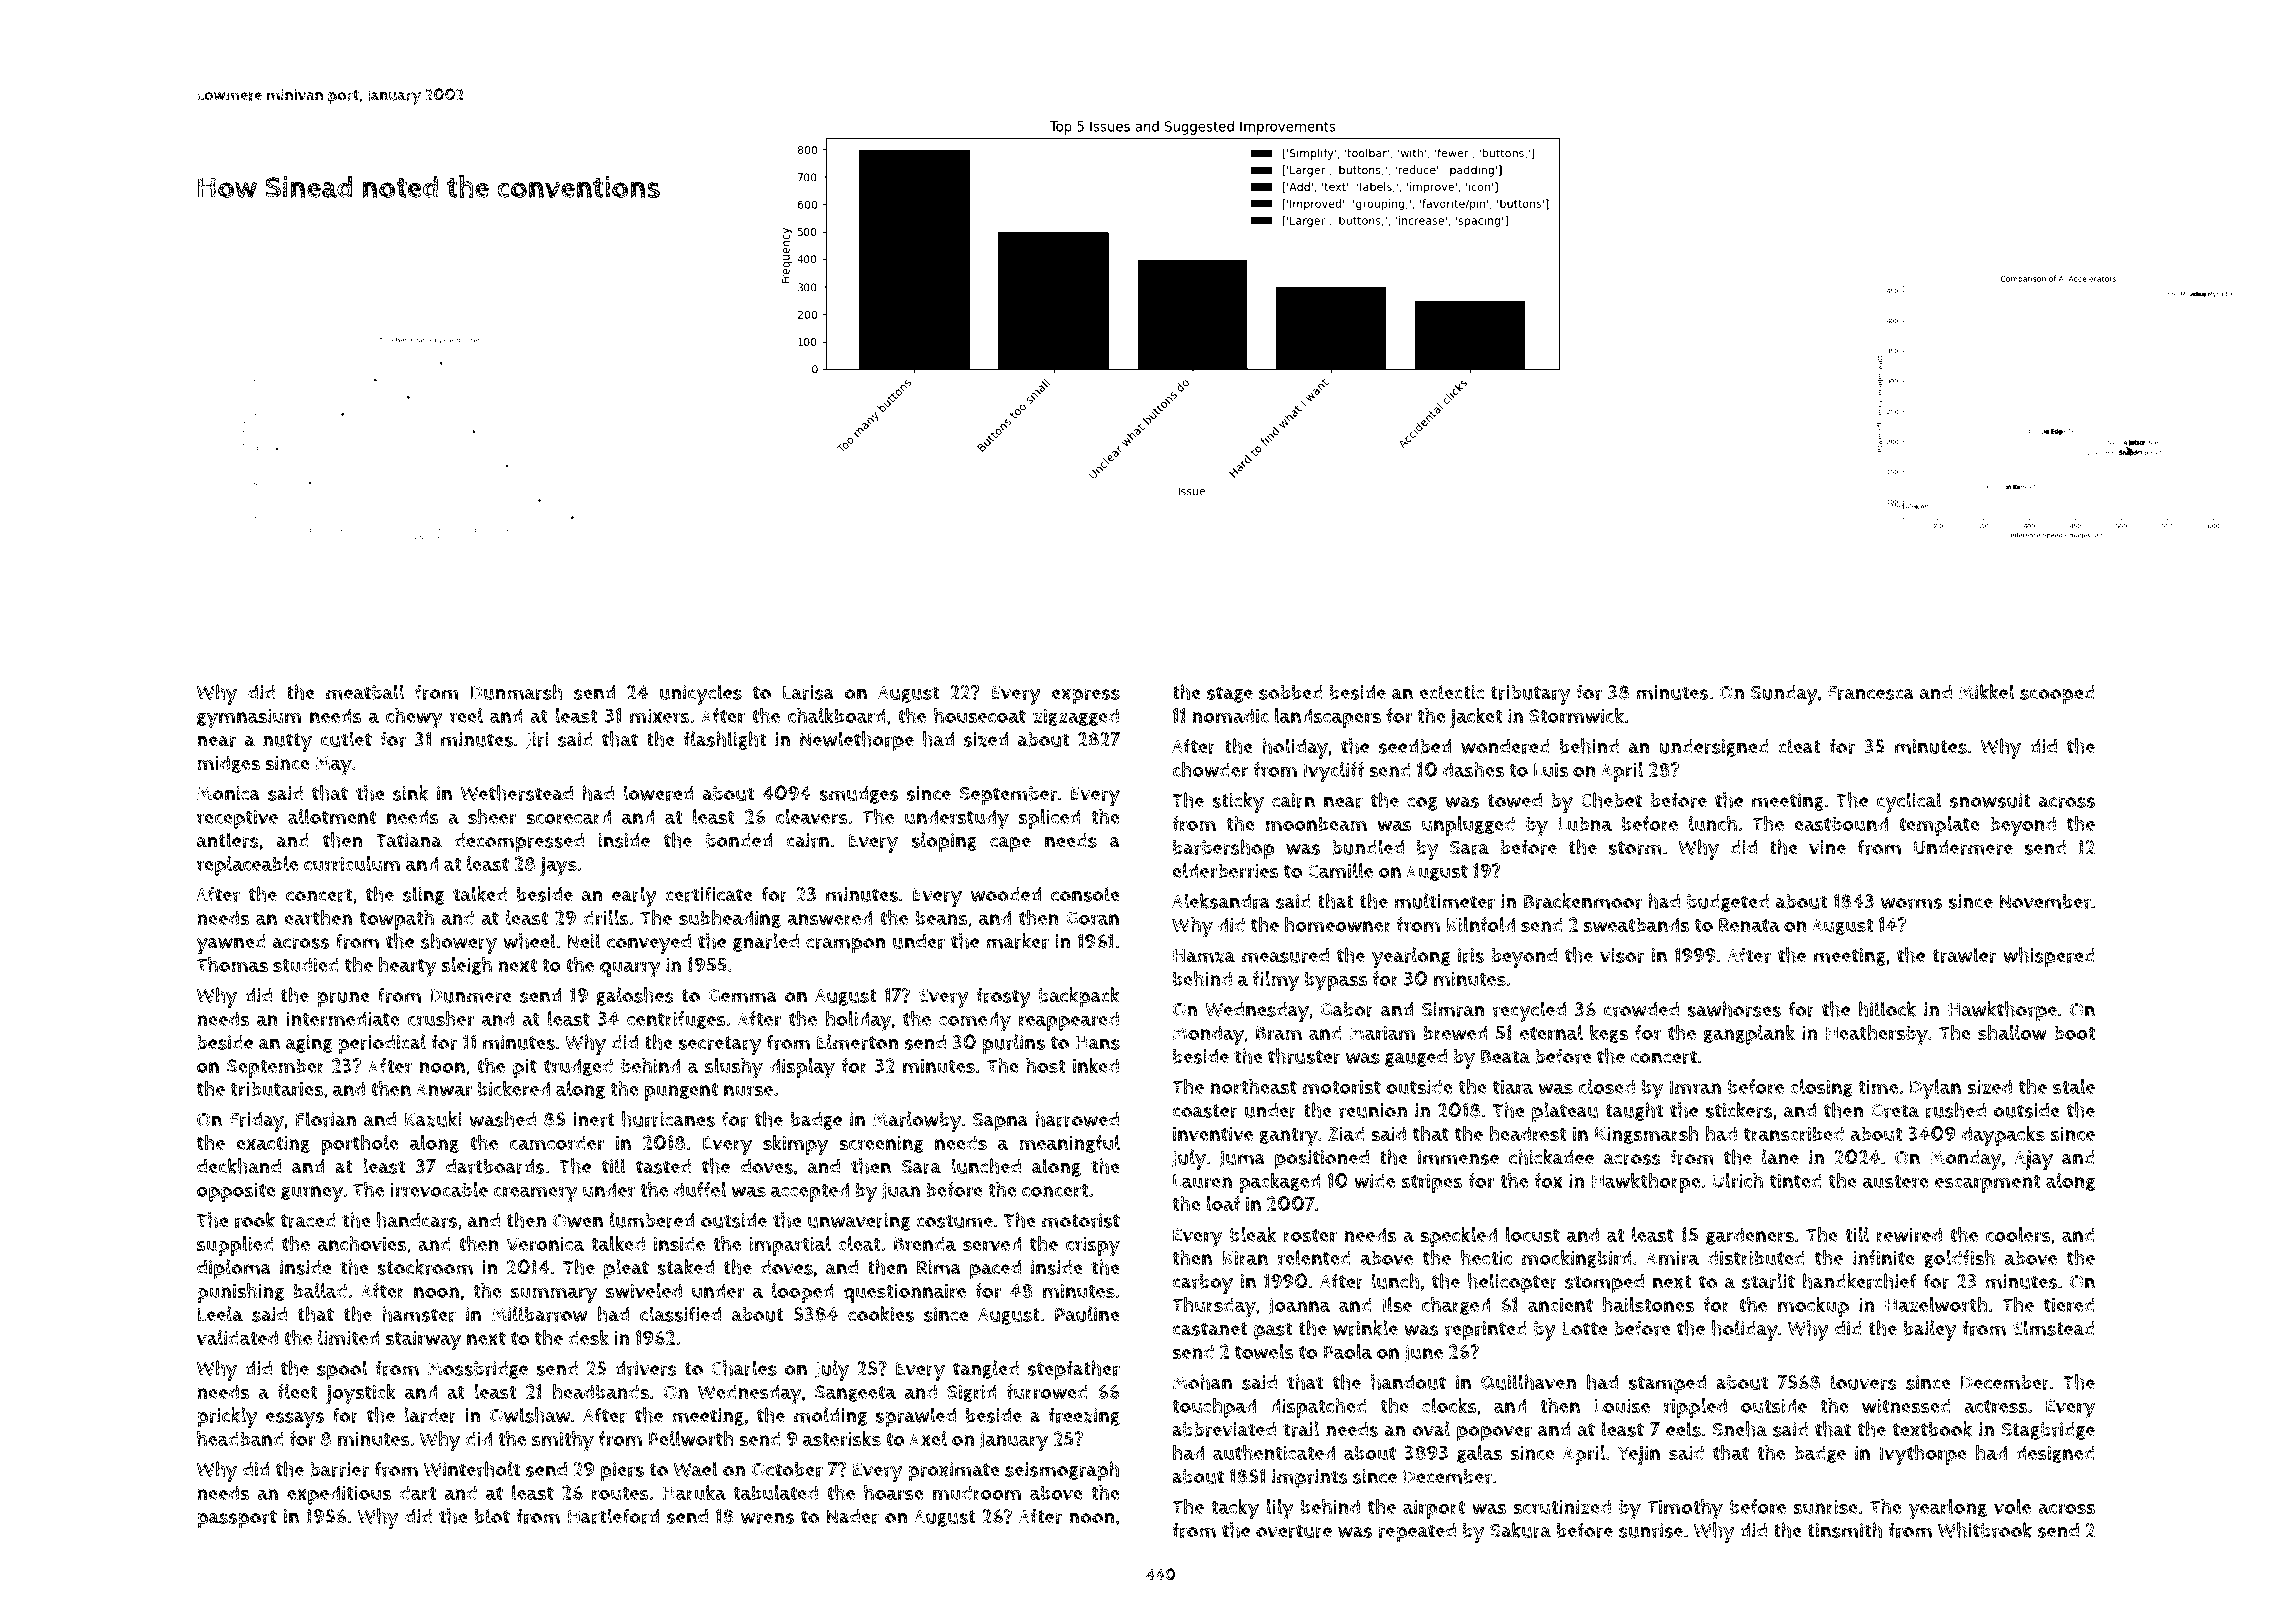 This document has width=2292, height=1620. What do you see at coordinates (1986, 692) in the document?
I see `Mikkel` at bounding box center [1986, 692].
